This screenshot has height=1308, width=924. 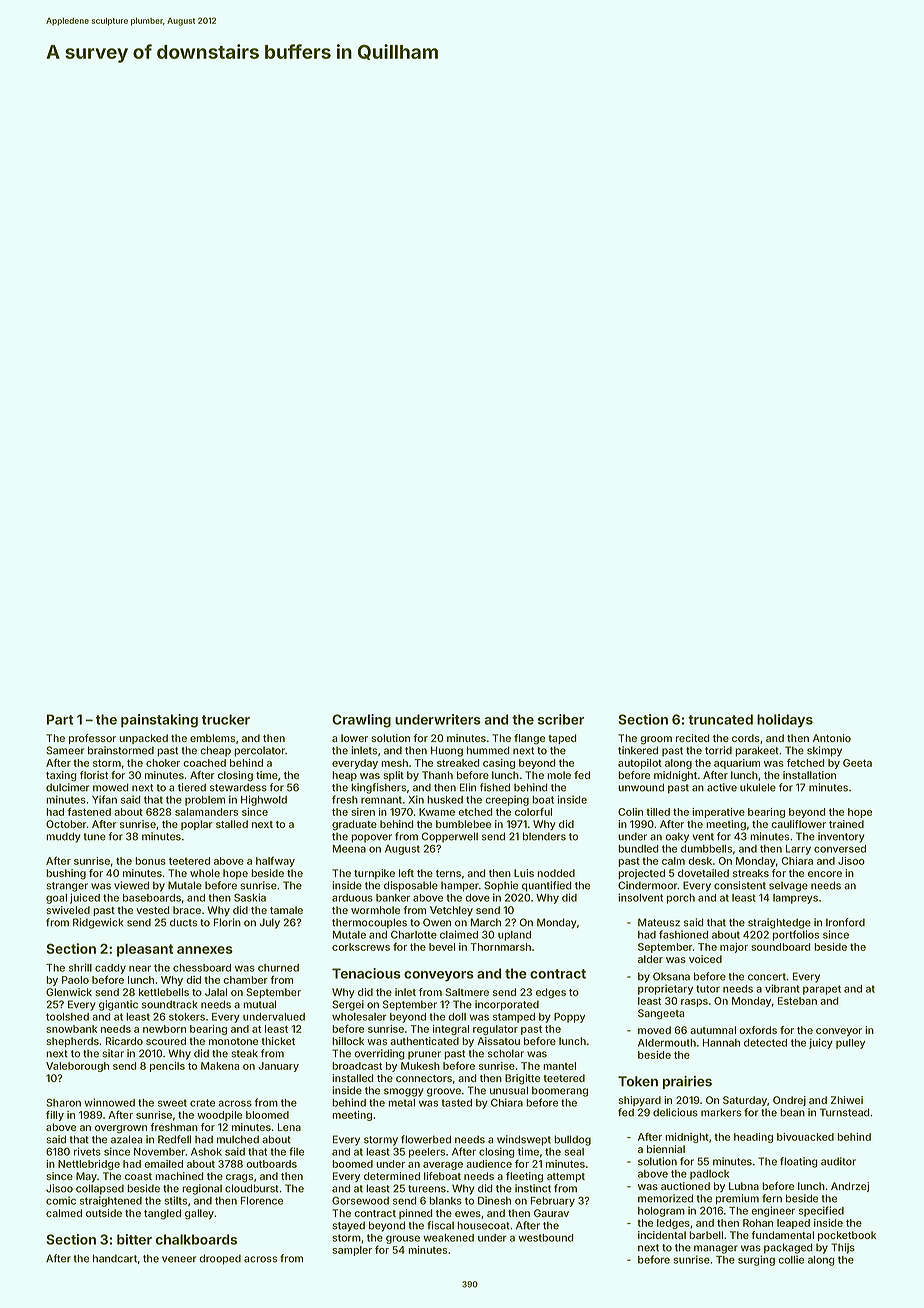 What do you see at coordinates (134, 1239) in the screenshot?
I see `bitter` at bounding box center [134, 1239].
